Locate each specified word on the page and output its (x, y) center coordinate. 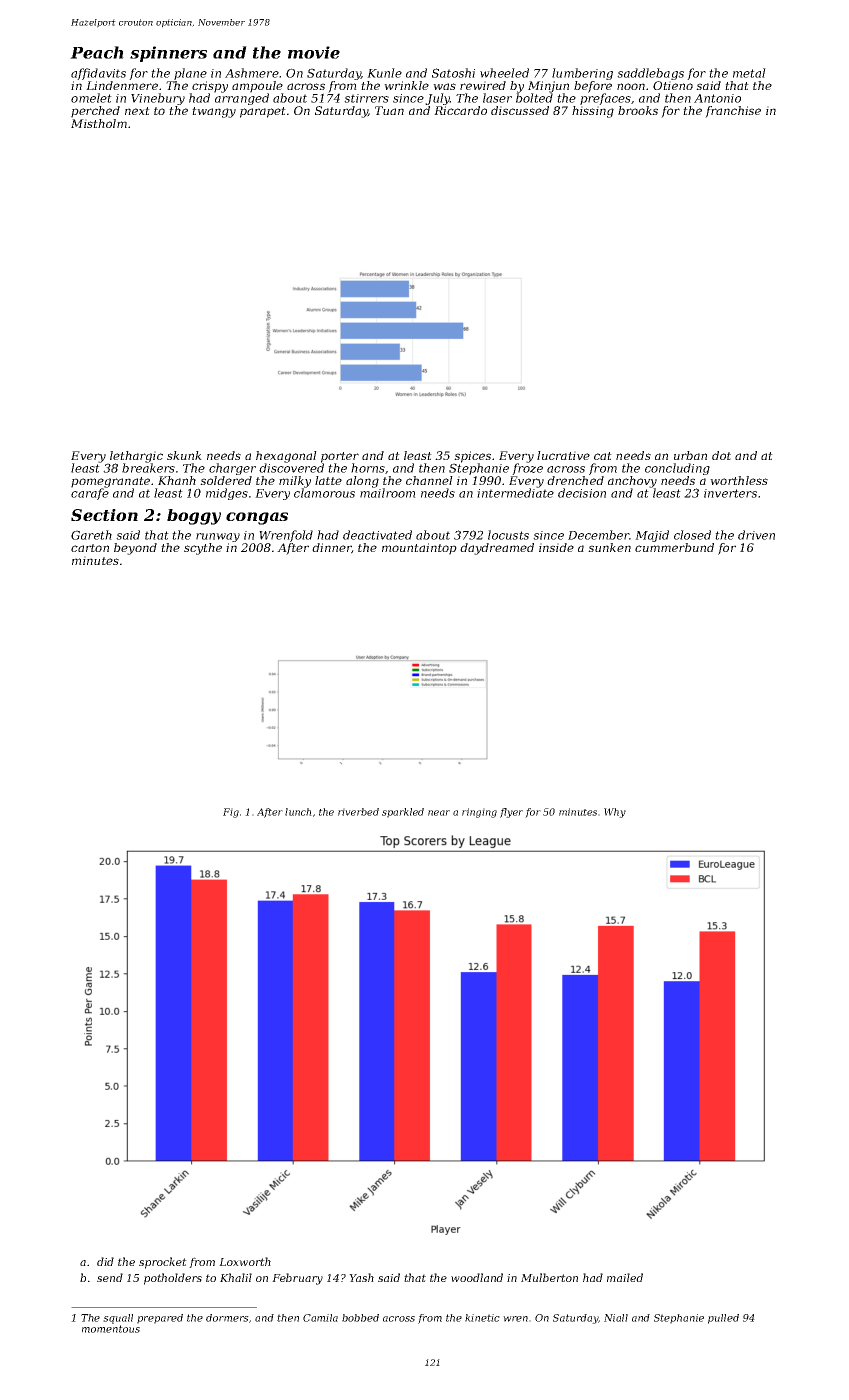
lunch (298, 812)
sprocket (163, 1263)
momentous (111, 1329)
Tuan (389, 110)
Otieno (673, 85)
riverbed (358, 812)
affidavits (98, 74)
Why (615, 813)
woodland (477, 1277)
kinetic (482, 1318)
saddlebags (650, 74)
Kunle (384, 73)
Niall (616, 1318)
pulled (723, 1319)
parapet (263, 112)
